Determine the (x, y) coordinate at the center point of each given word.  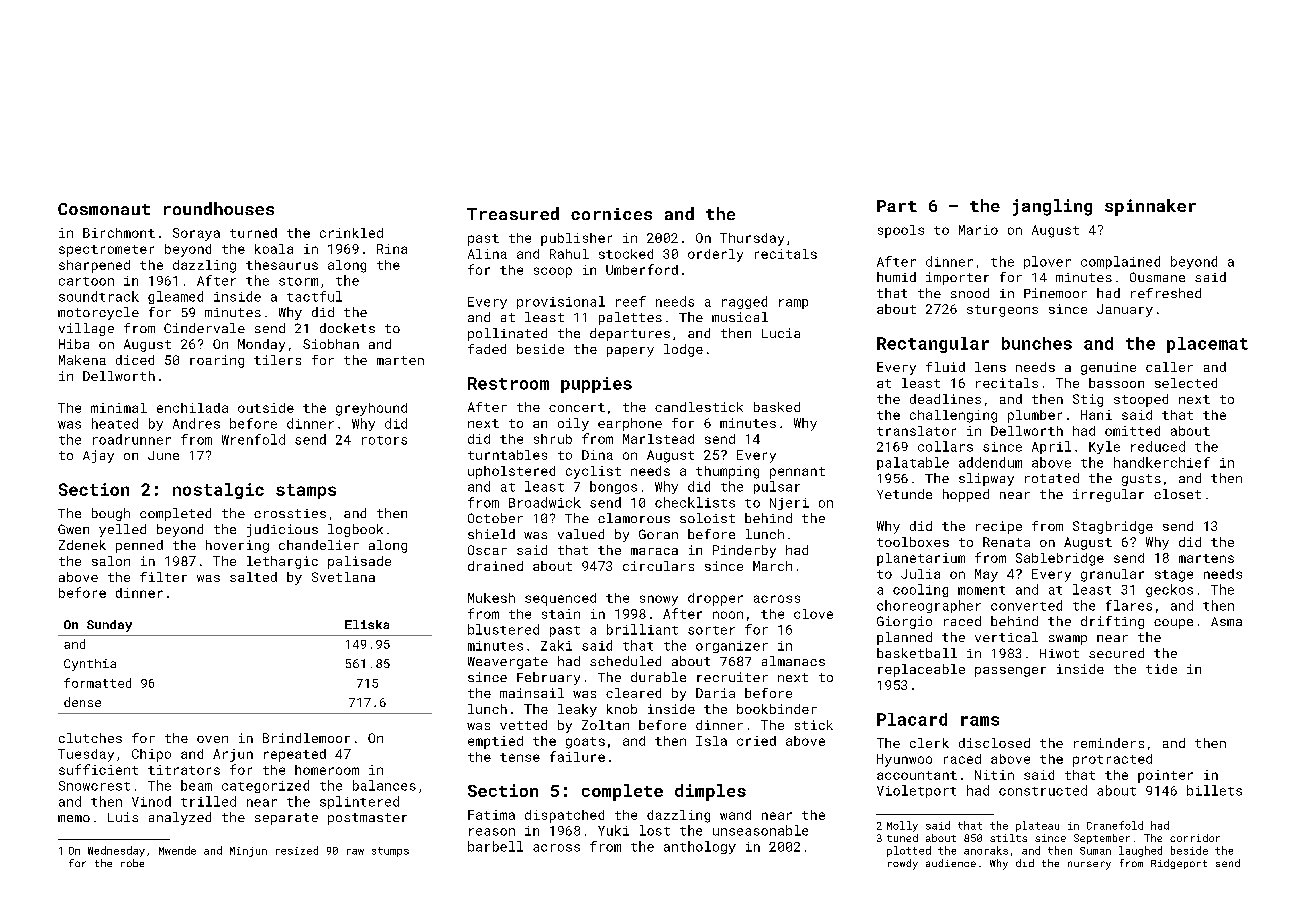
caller (1169, 367)
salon (111, 561)
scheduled (625, 661)
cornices (611, 214)
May (986, 575)
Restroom (508, 383)
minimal (119, 408)
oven (212, 739)
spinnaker (1150, 207)
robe (132, 863)
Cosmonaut (104, 209)
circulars (658, 566)
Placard (912, 719)
